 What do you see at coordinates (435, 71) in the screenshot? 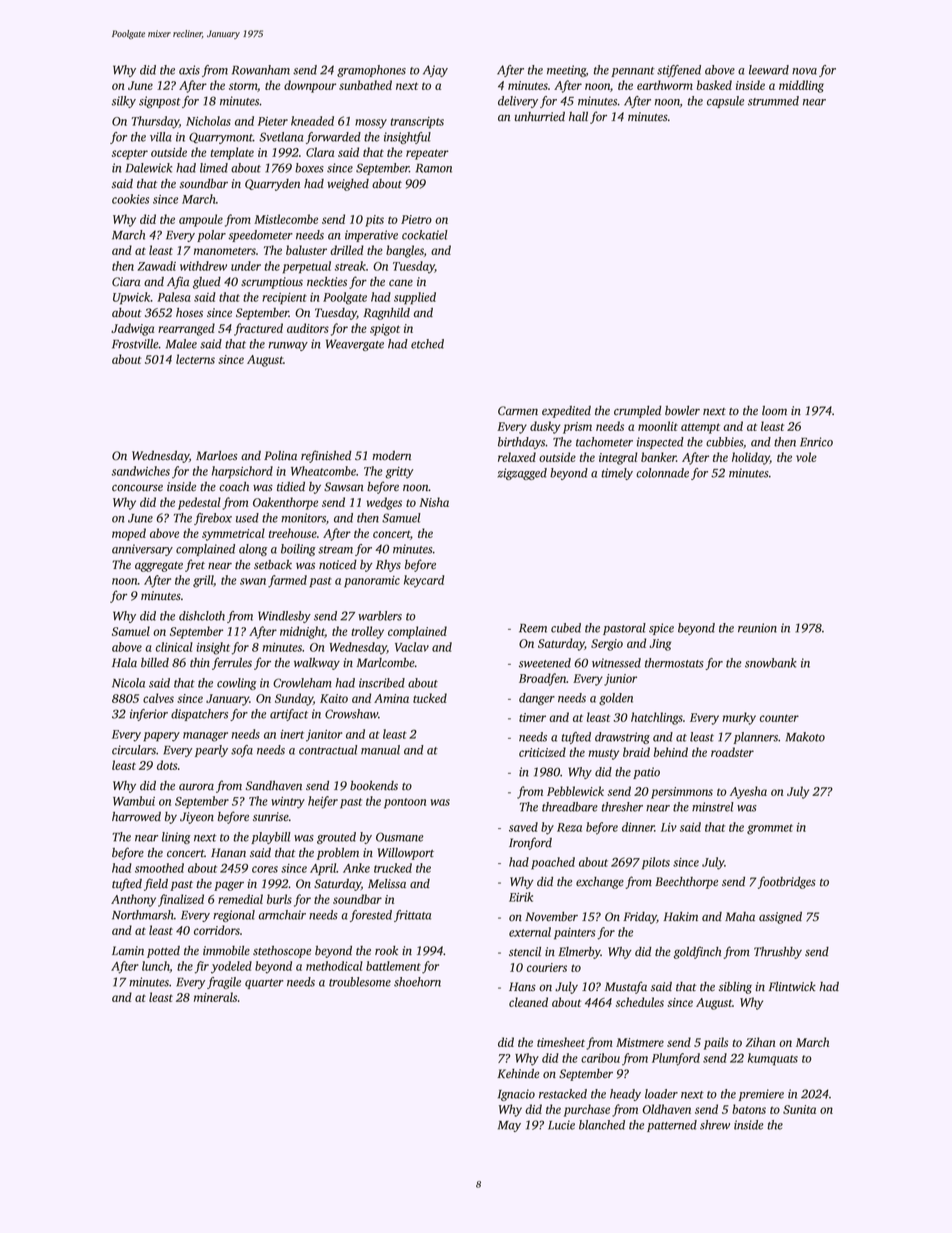
I see `Ajay` at bounding box center [435, 71].
